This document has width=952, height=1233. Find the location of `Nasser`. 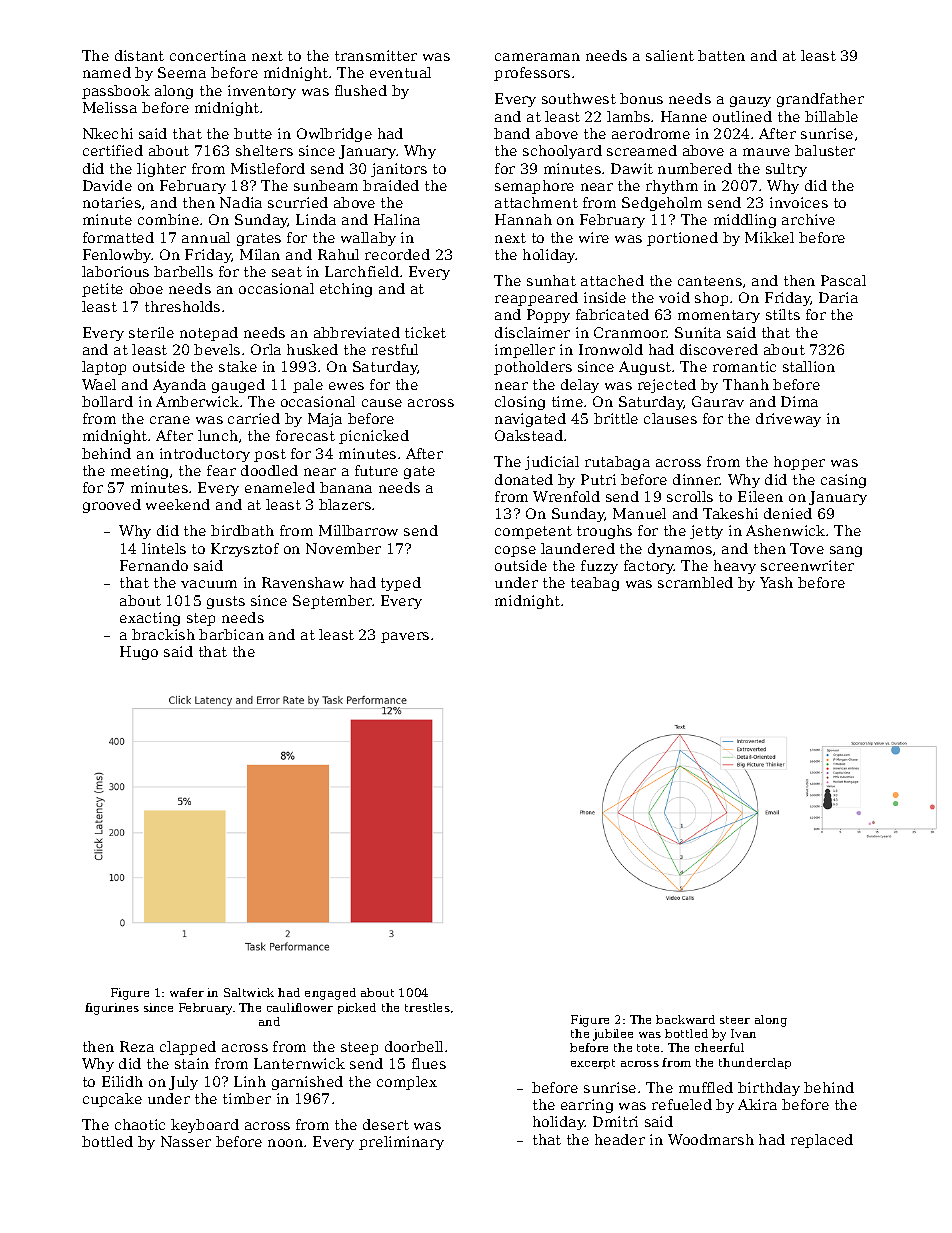

Nasser is located at coordinates (186, 1141).
